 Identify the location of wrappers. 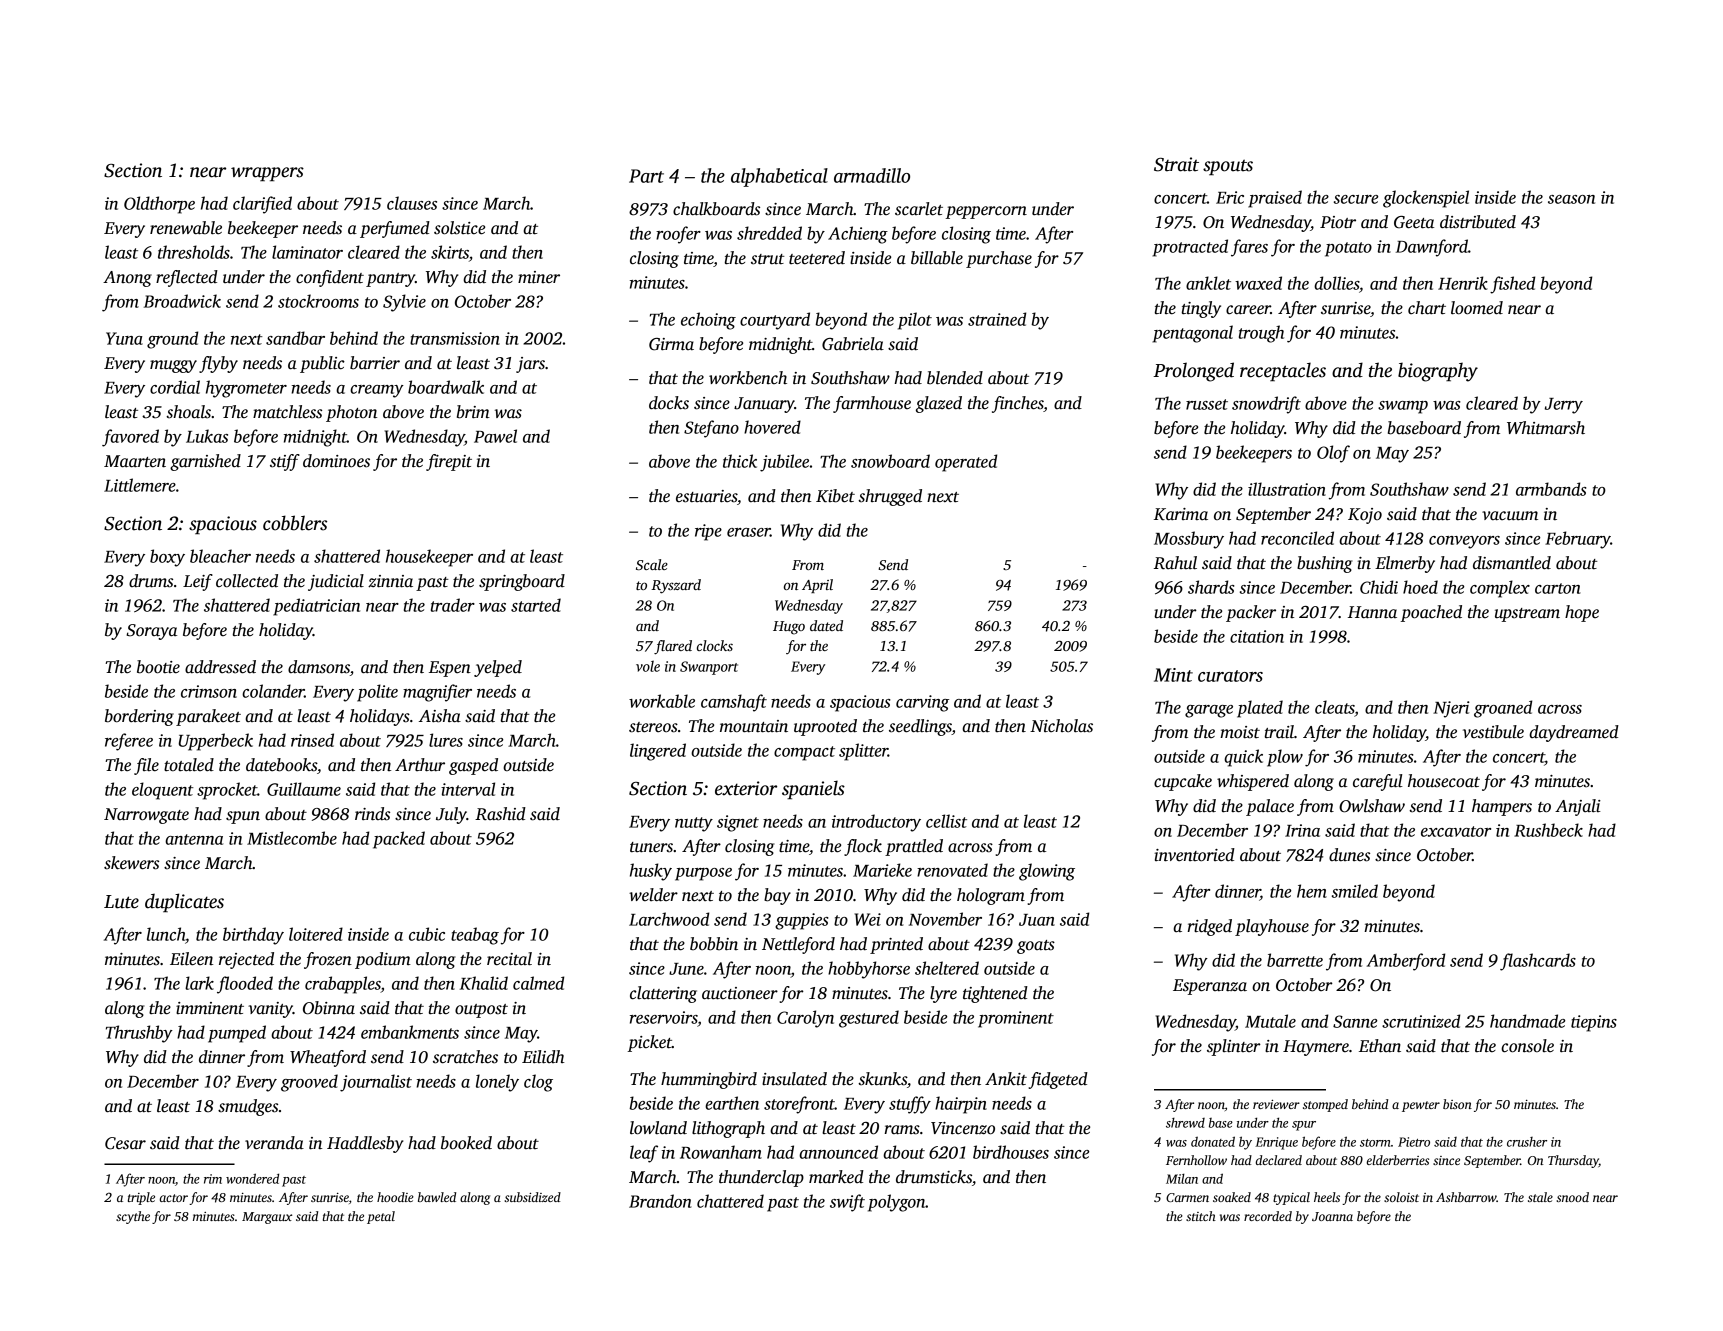
(267, 174).
